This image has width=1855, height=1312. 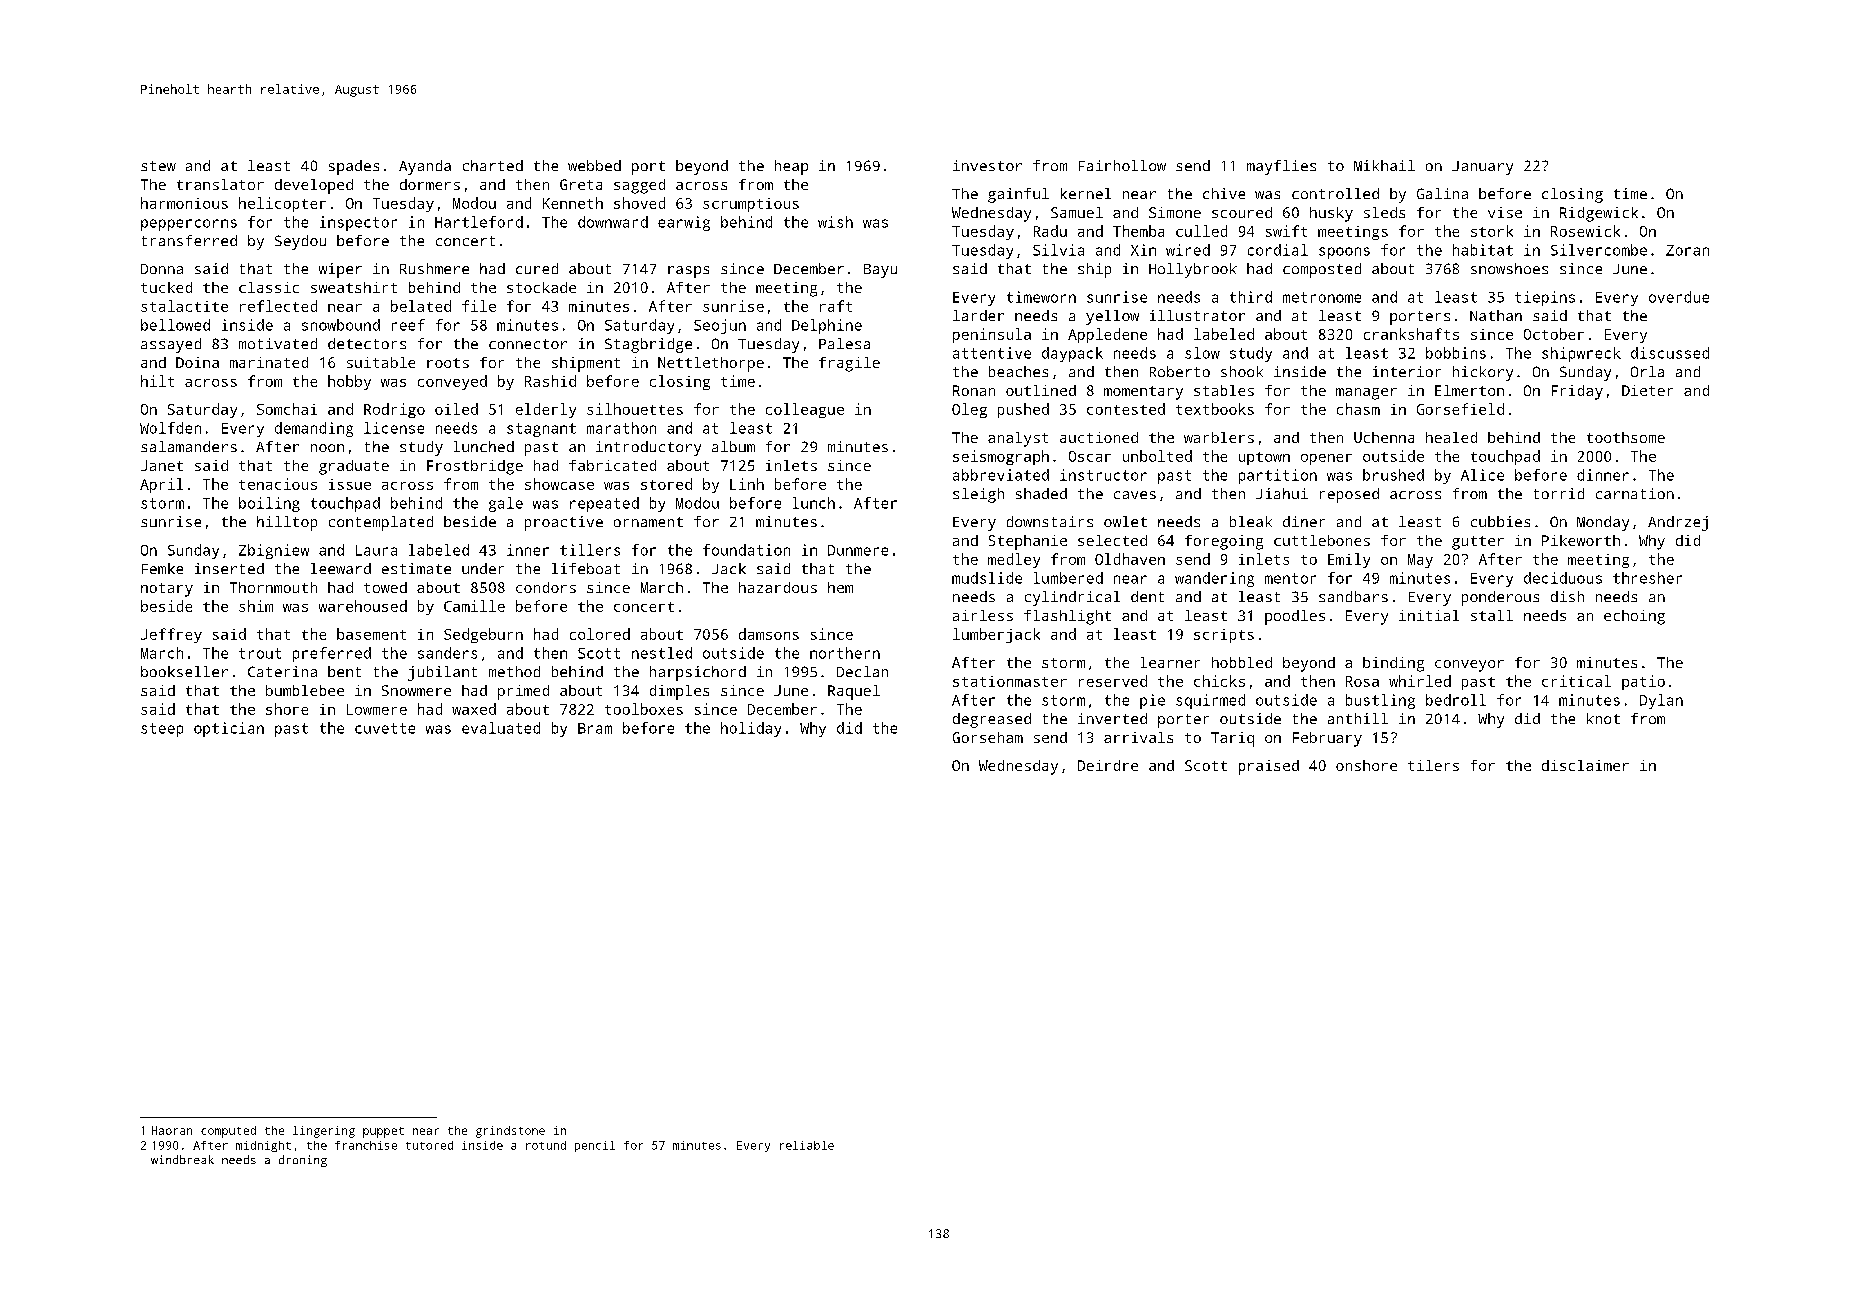 What do you see at coordinates (1576, 681) in the image?
I see `critical` at bounding box center [1576, 681].
